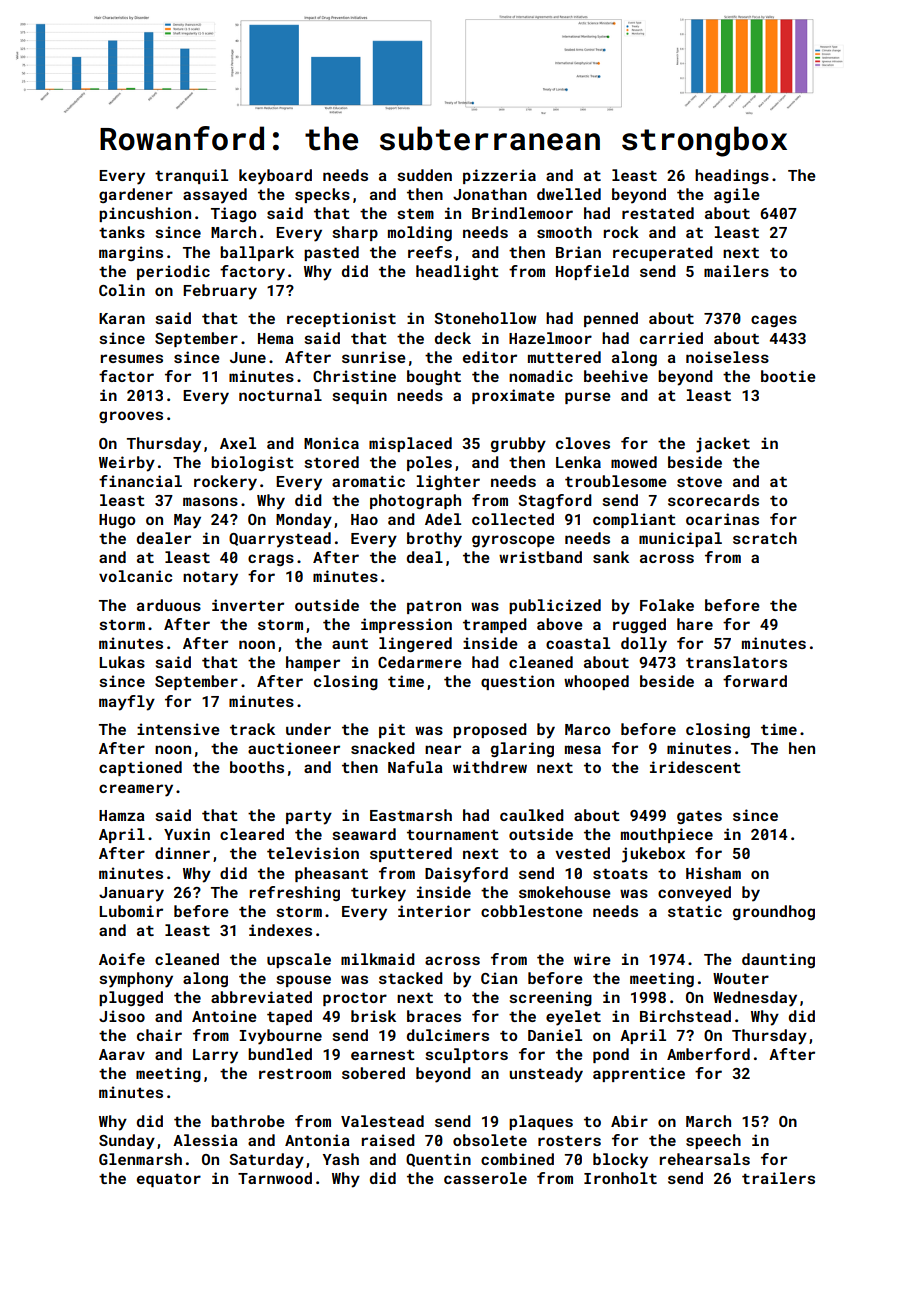 The image size is (924, 1308). Describe the element at coordinates (457, 272) in the screenshot. I see `headlight` at that location.
